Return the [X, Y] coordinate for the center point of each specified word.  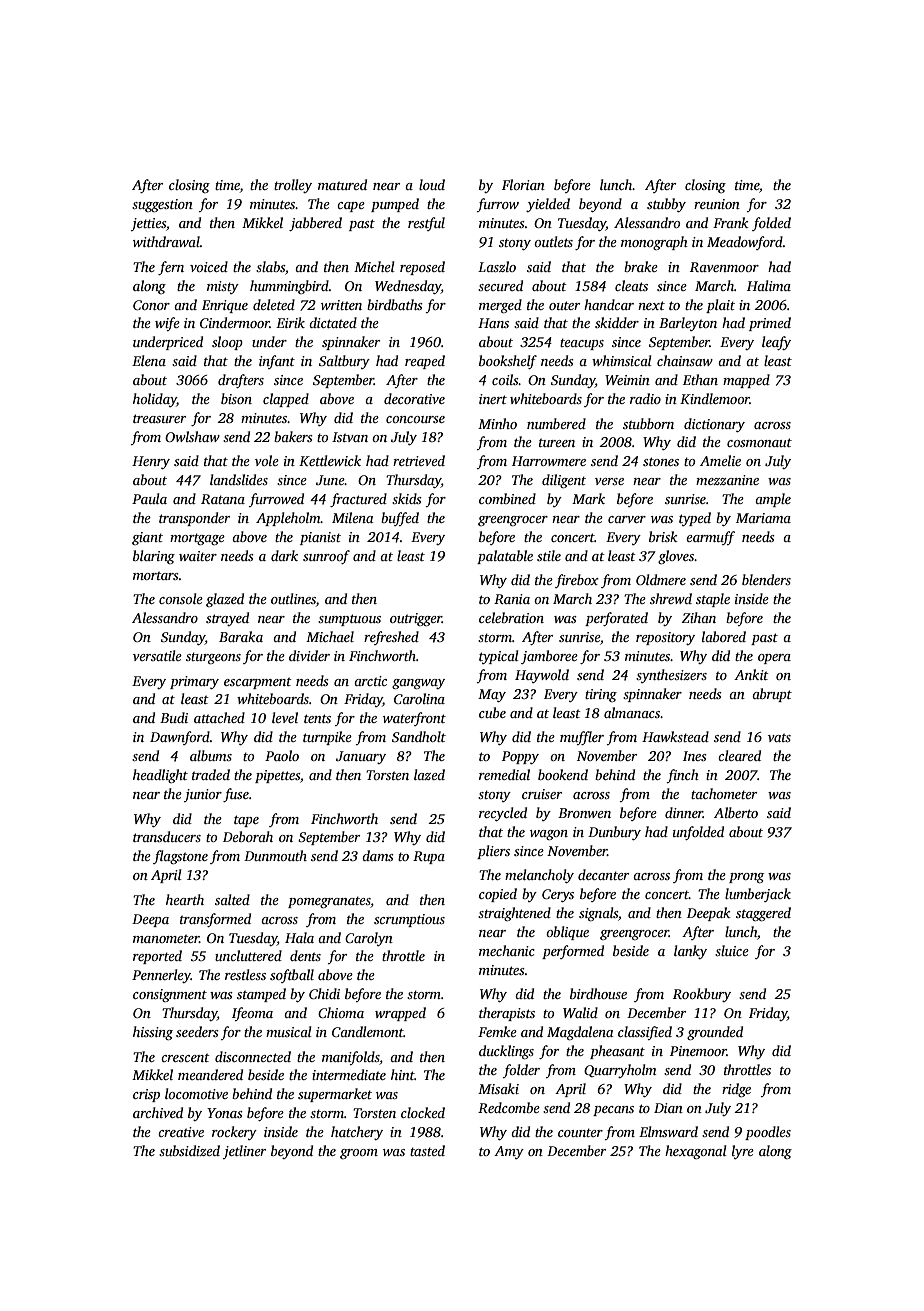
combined [507, 498]
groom [359, 1154]
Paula [149, 498]
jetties [148, 224]
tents [317, 718]
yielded [548, 205]
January [361, 757]
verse [609, 481]
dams [378, 855]
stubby [666, 205]
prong [746, 878]
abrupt [772, 695]
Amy [509, 1152]
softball [292, 976]
